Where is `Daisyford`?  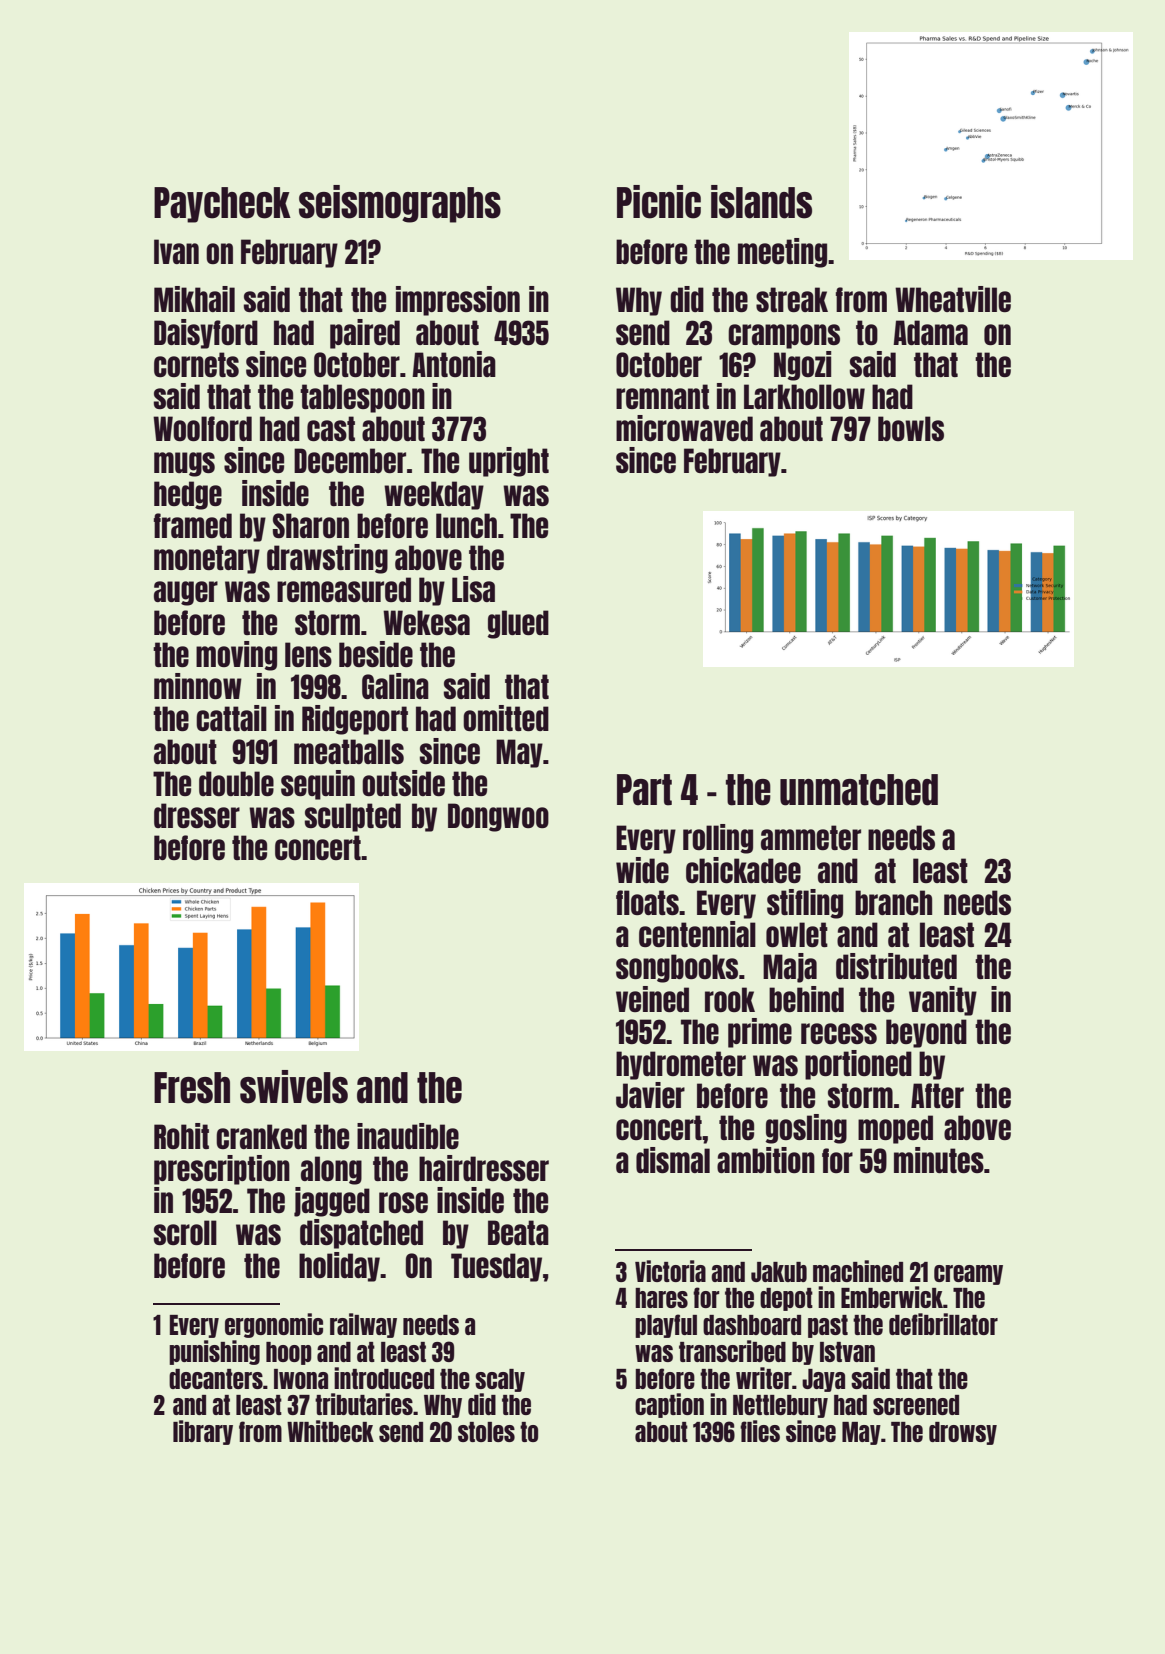 Daisyford is located at coordinates (206, 334).
